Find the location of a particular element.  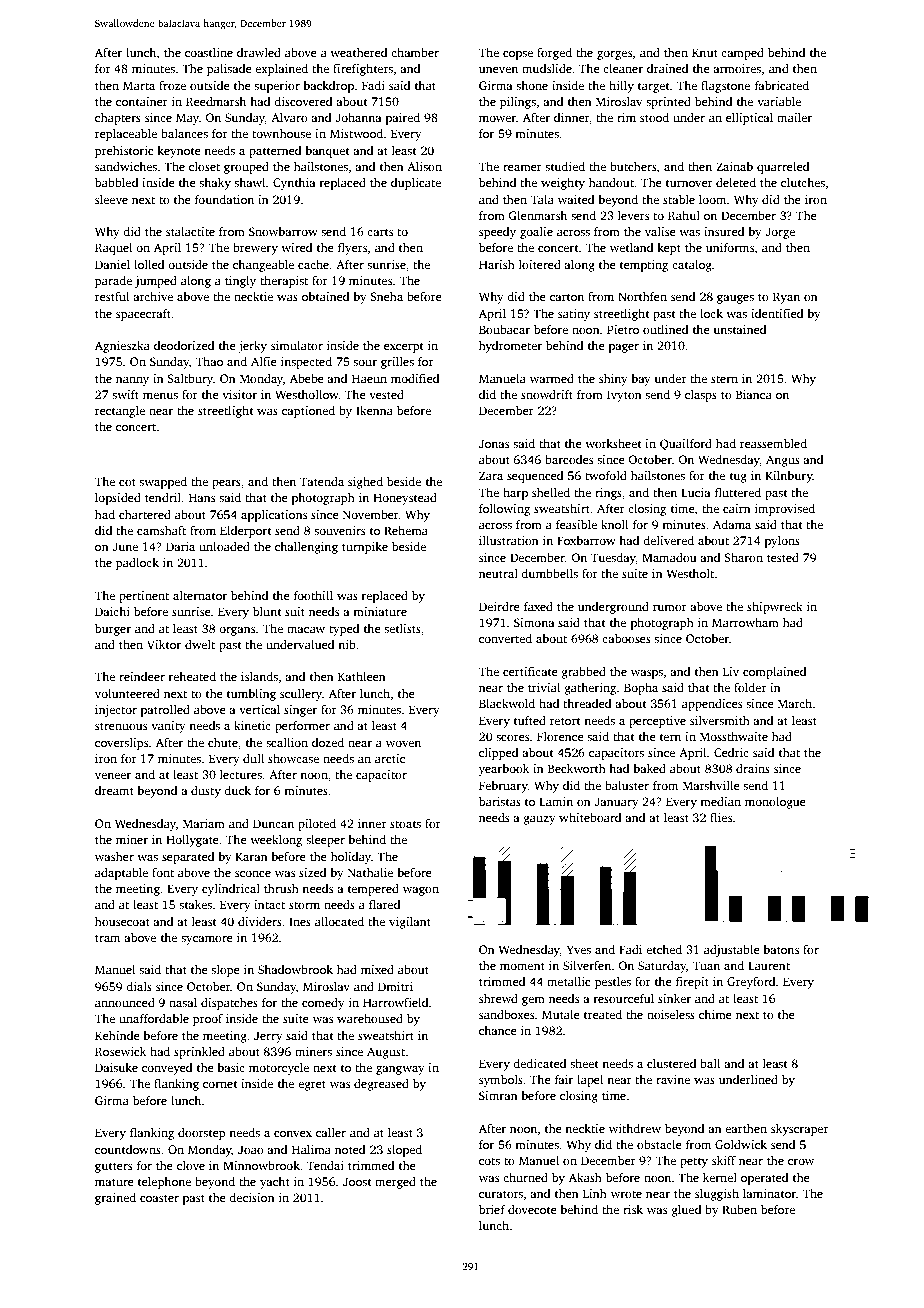

coverslips is located at coordinates (121, 744).
